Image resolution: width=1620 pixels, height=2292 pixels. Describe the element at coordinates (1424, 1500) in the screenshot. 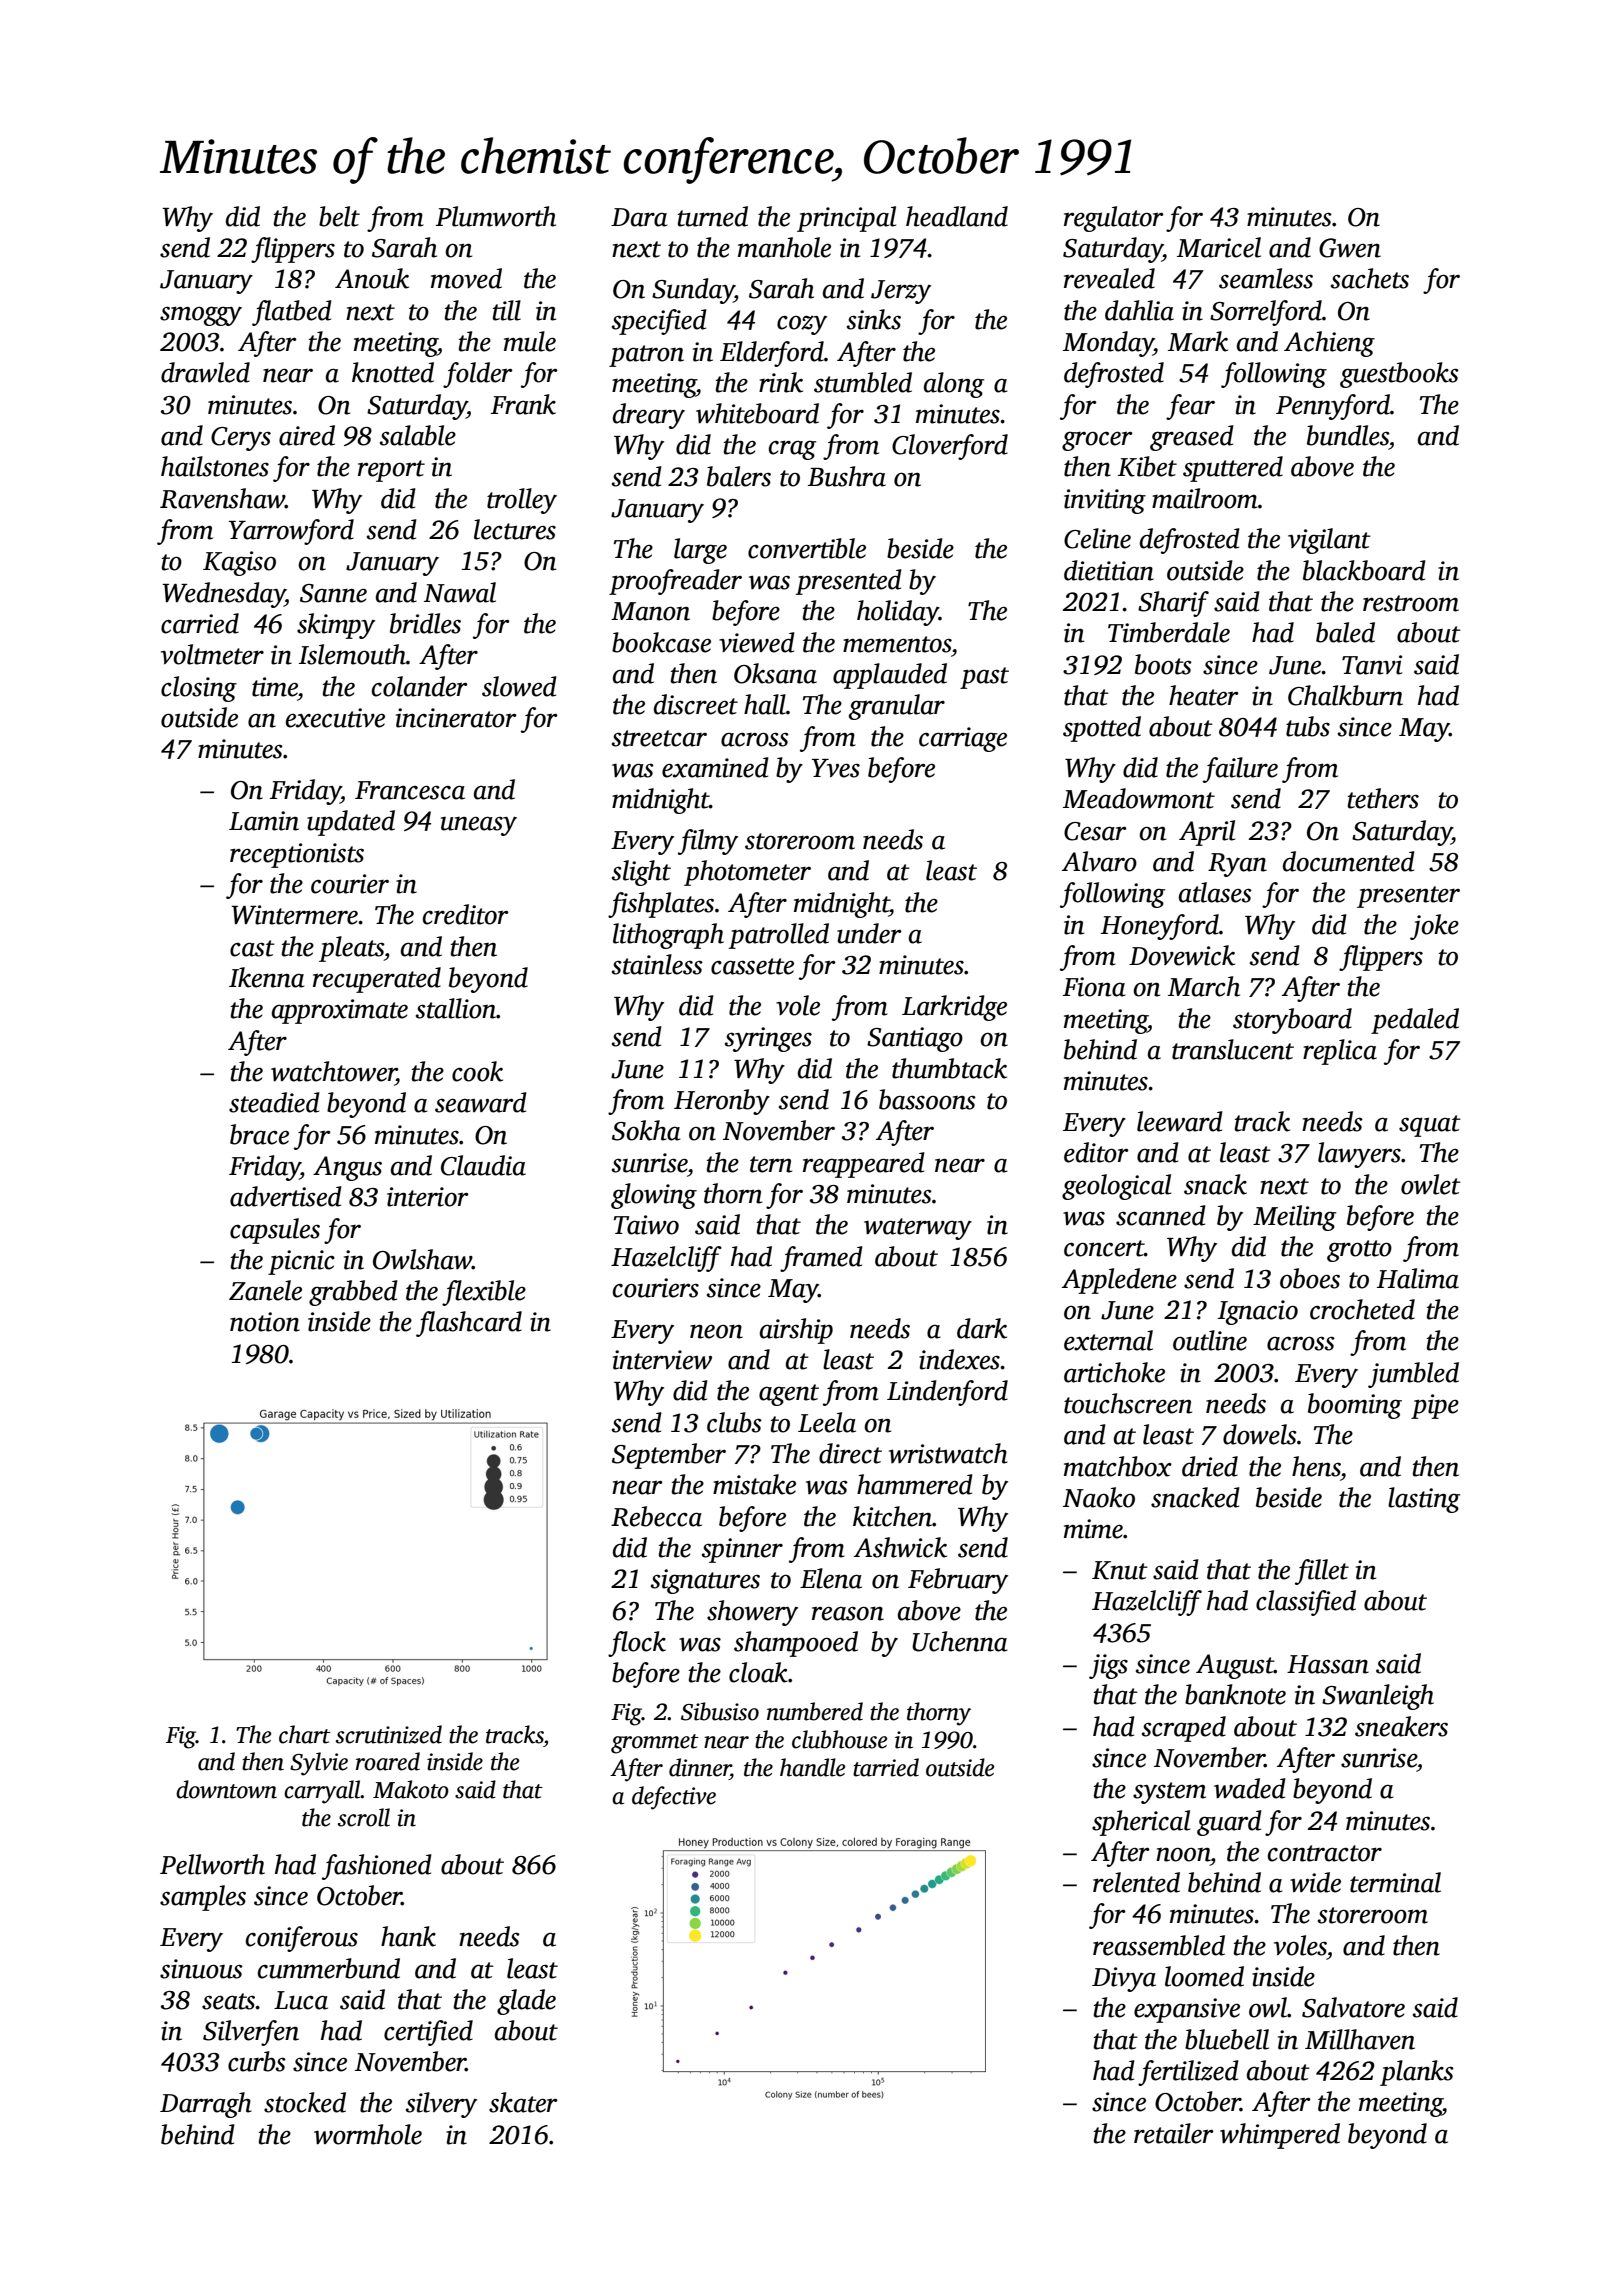

I see `lasting` at that location.
